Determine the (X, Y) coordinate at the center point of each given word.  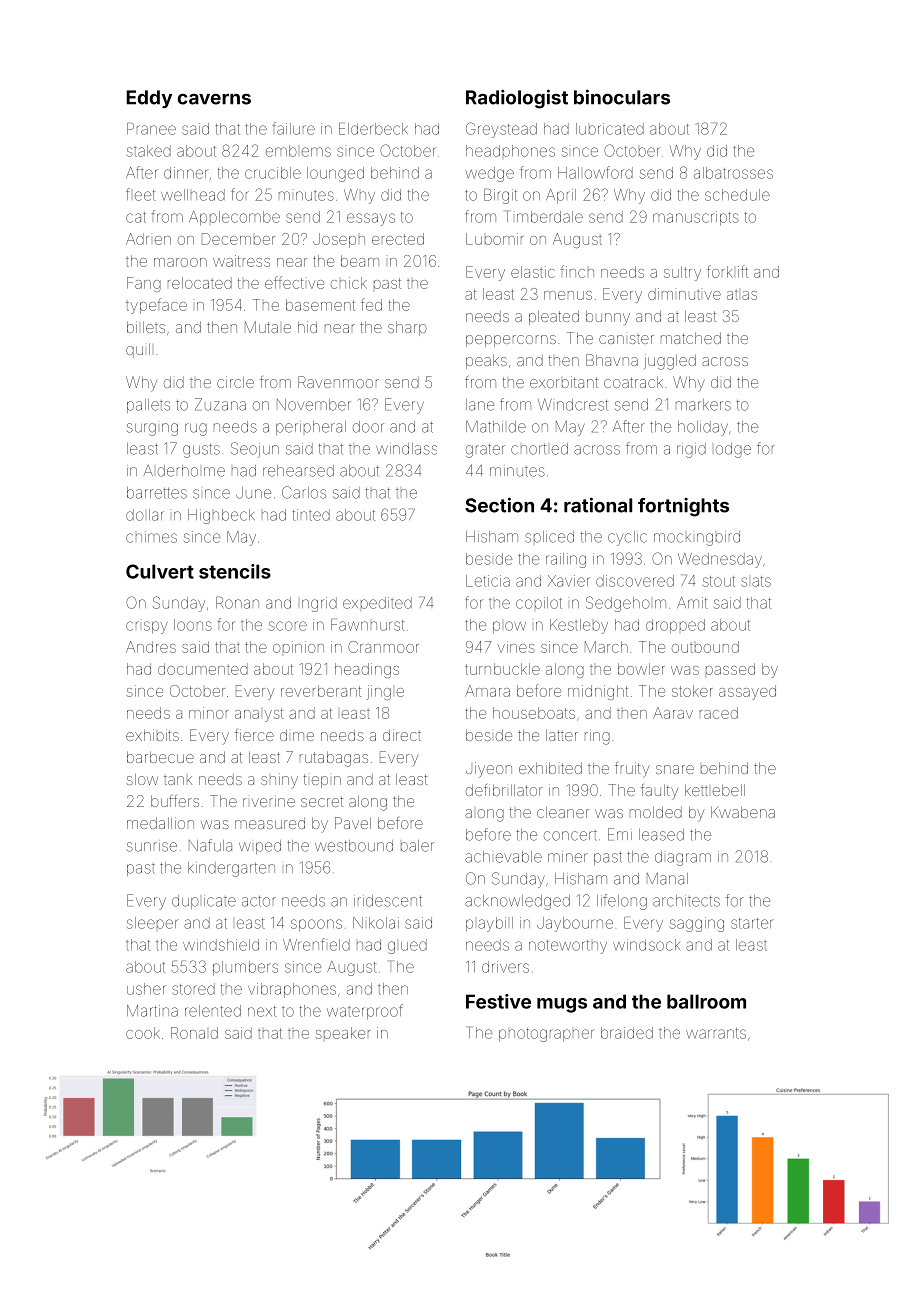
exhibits (152, 735)
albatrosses (733, 173)
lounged (335, 174)
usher (146, 989)
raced (719, 713)
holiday (703, 428)
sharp (407, 328)
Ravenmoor (338, 382)
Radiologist (517, 99)
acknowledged (517, 902)
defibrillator (504, 790)
